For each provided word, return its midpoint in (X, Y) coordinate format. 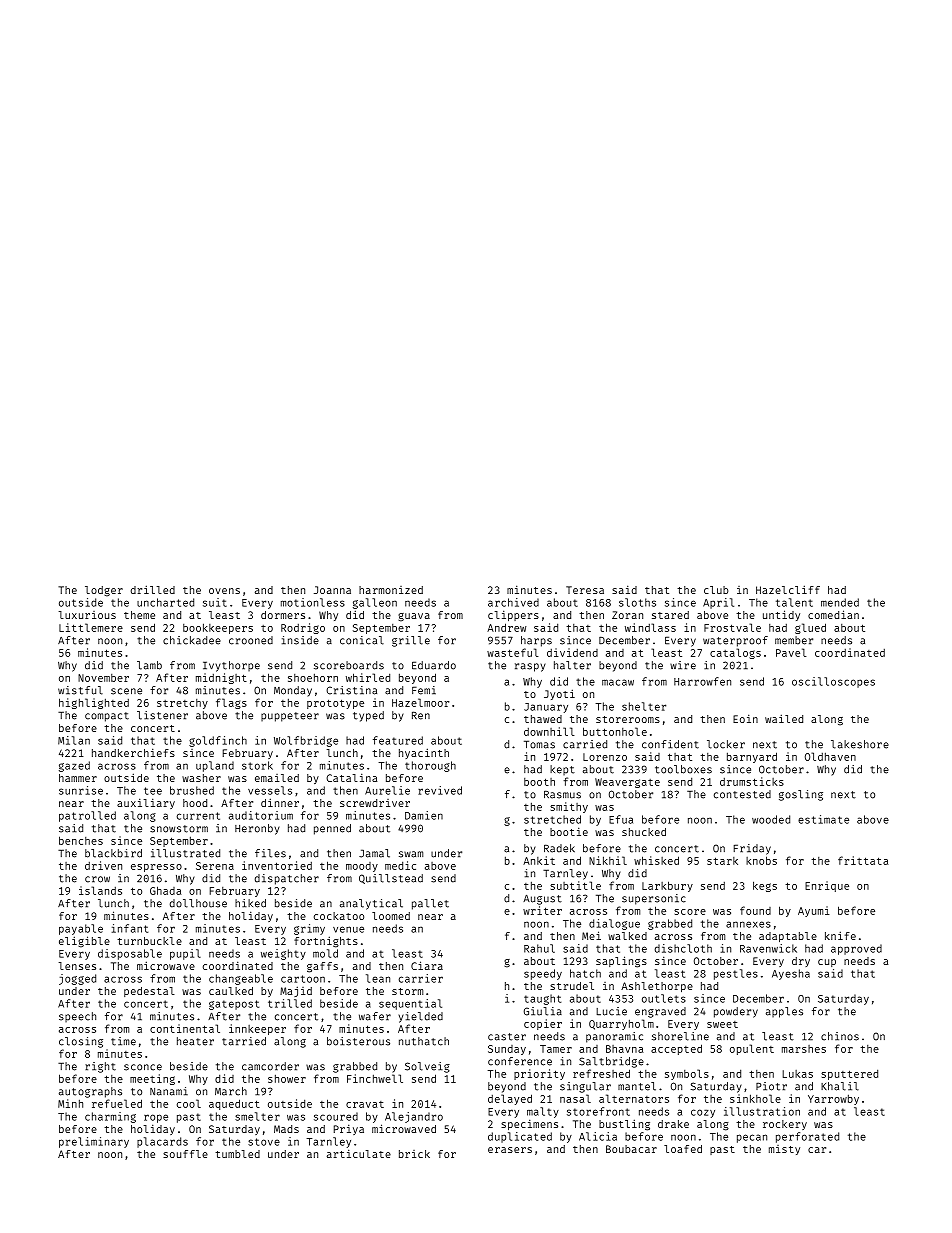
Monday (293, 691)
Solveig (427, 1067)
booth (539, 782)
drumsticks (752, 781)
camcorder (270, 1066)
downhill (549, 731)
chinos (840, 1036)
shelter (644, 706)
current (198, 816)
